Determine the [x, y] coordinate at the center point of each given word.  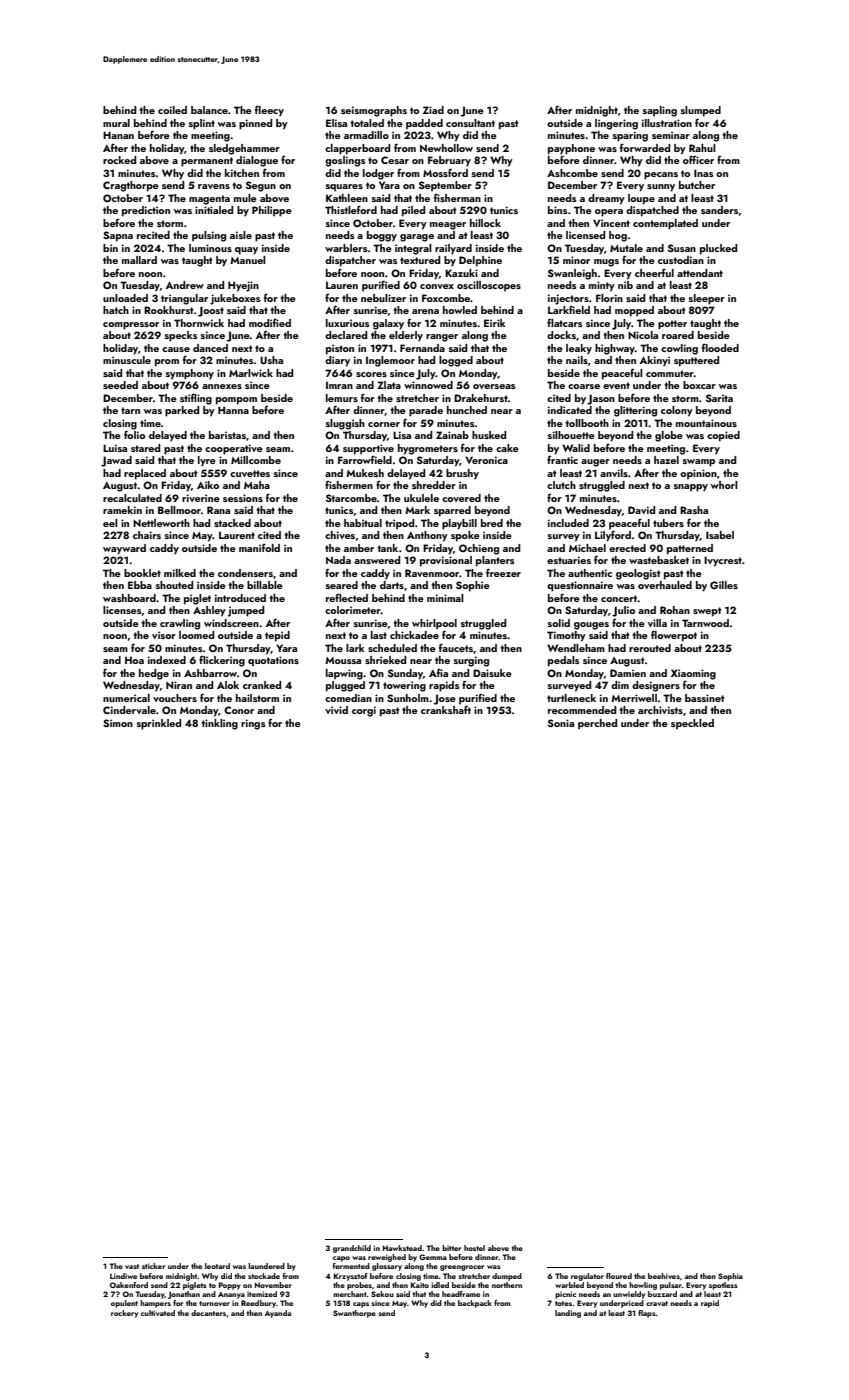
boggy [382, 236]
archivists [660, 710]
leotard [217, 1266]
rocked [119, 160]
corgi [364, 711]
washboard [129, 598]
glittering [635, 411]
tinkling [219, 724]
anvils [614, 473]
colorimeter [353, 610]
